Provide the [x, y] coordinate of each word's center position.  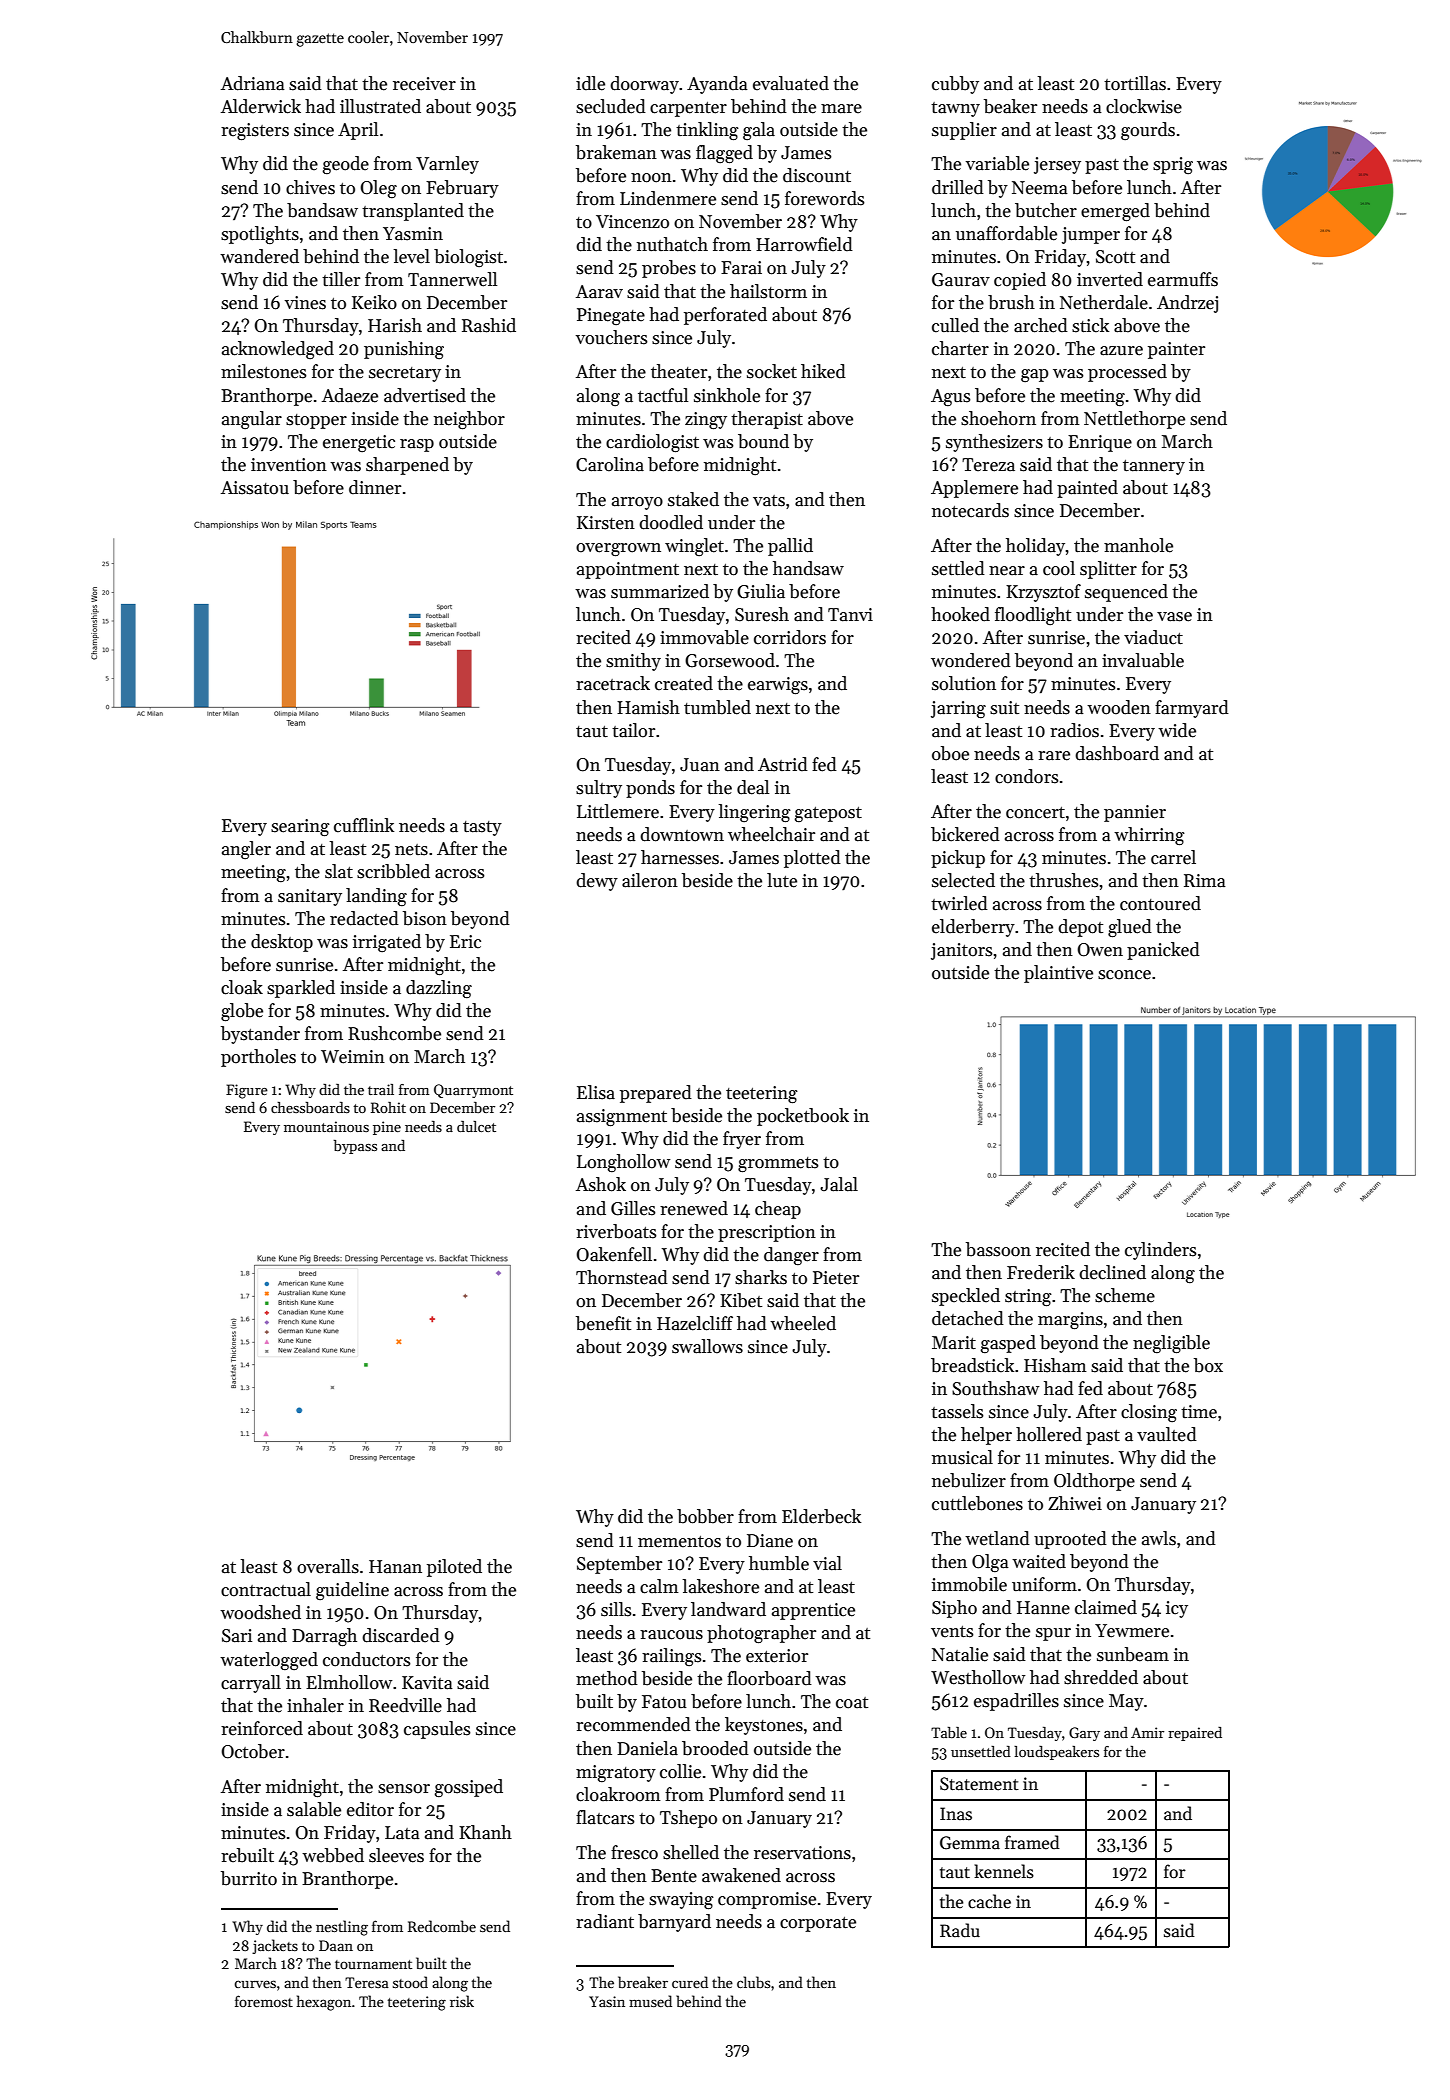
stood [410, 1982]
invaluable [1143, 660]
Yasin [607, 2001]
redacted [364, 918]
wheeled [803, 1323]
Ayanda [717, 85]
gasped [1008, 1344]
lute [782, 880]
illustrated [380, 106]
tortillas [1135, 83]
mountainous [326, 1126]
